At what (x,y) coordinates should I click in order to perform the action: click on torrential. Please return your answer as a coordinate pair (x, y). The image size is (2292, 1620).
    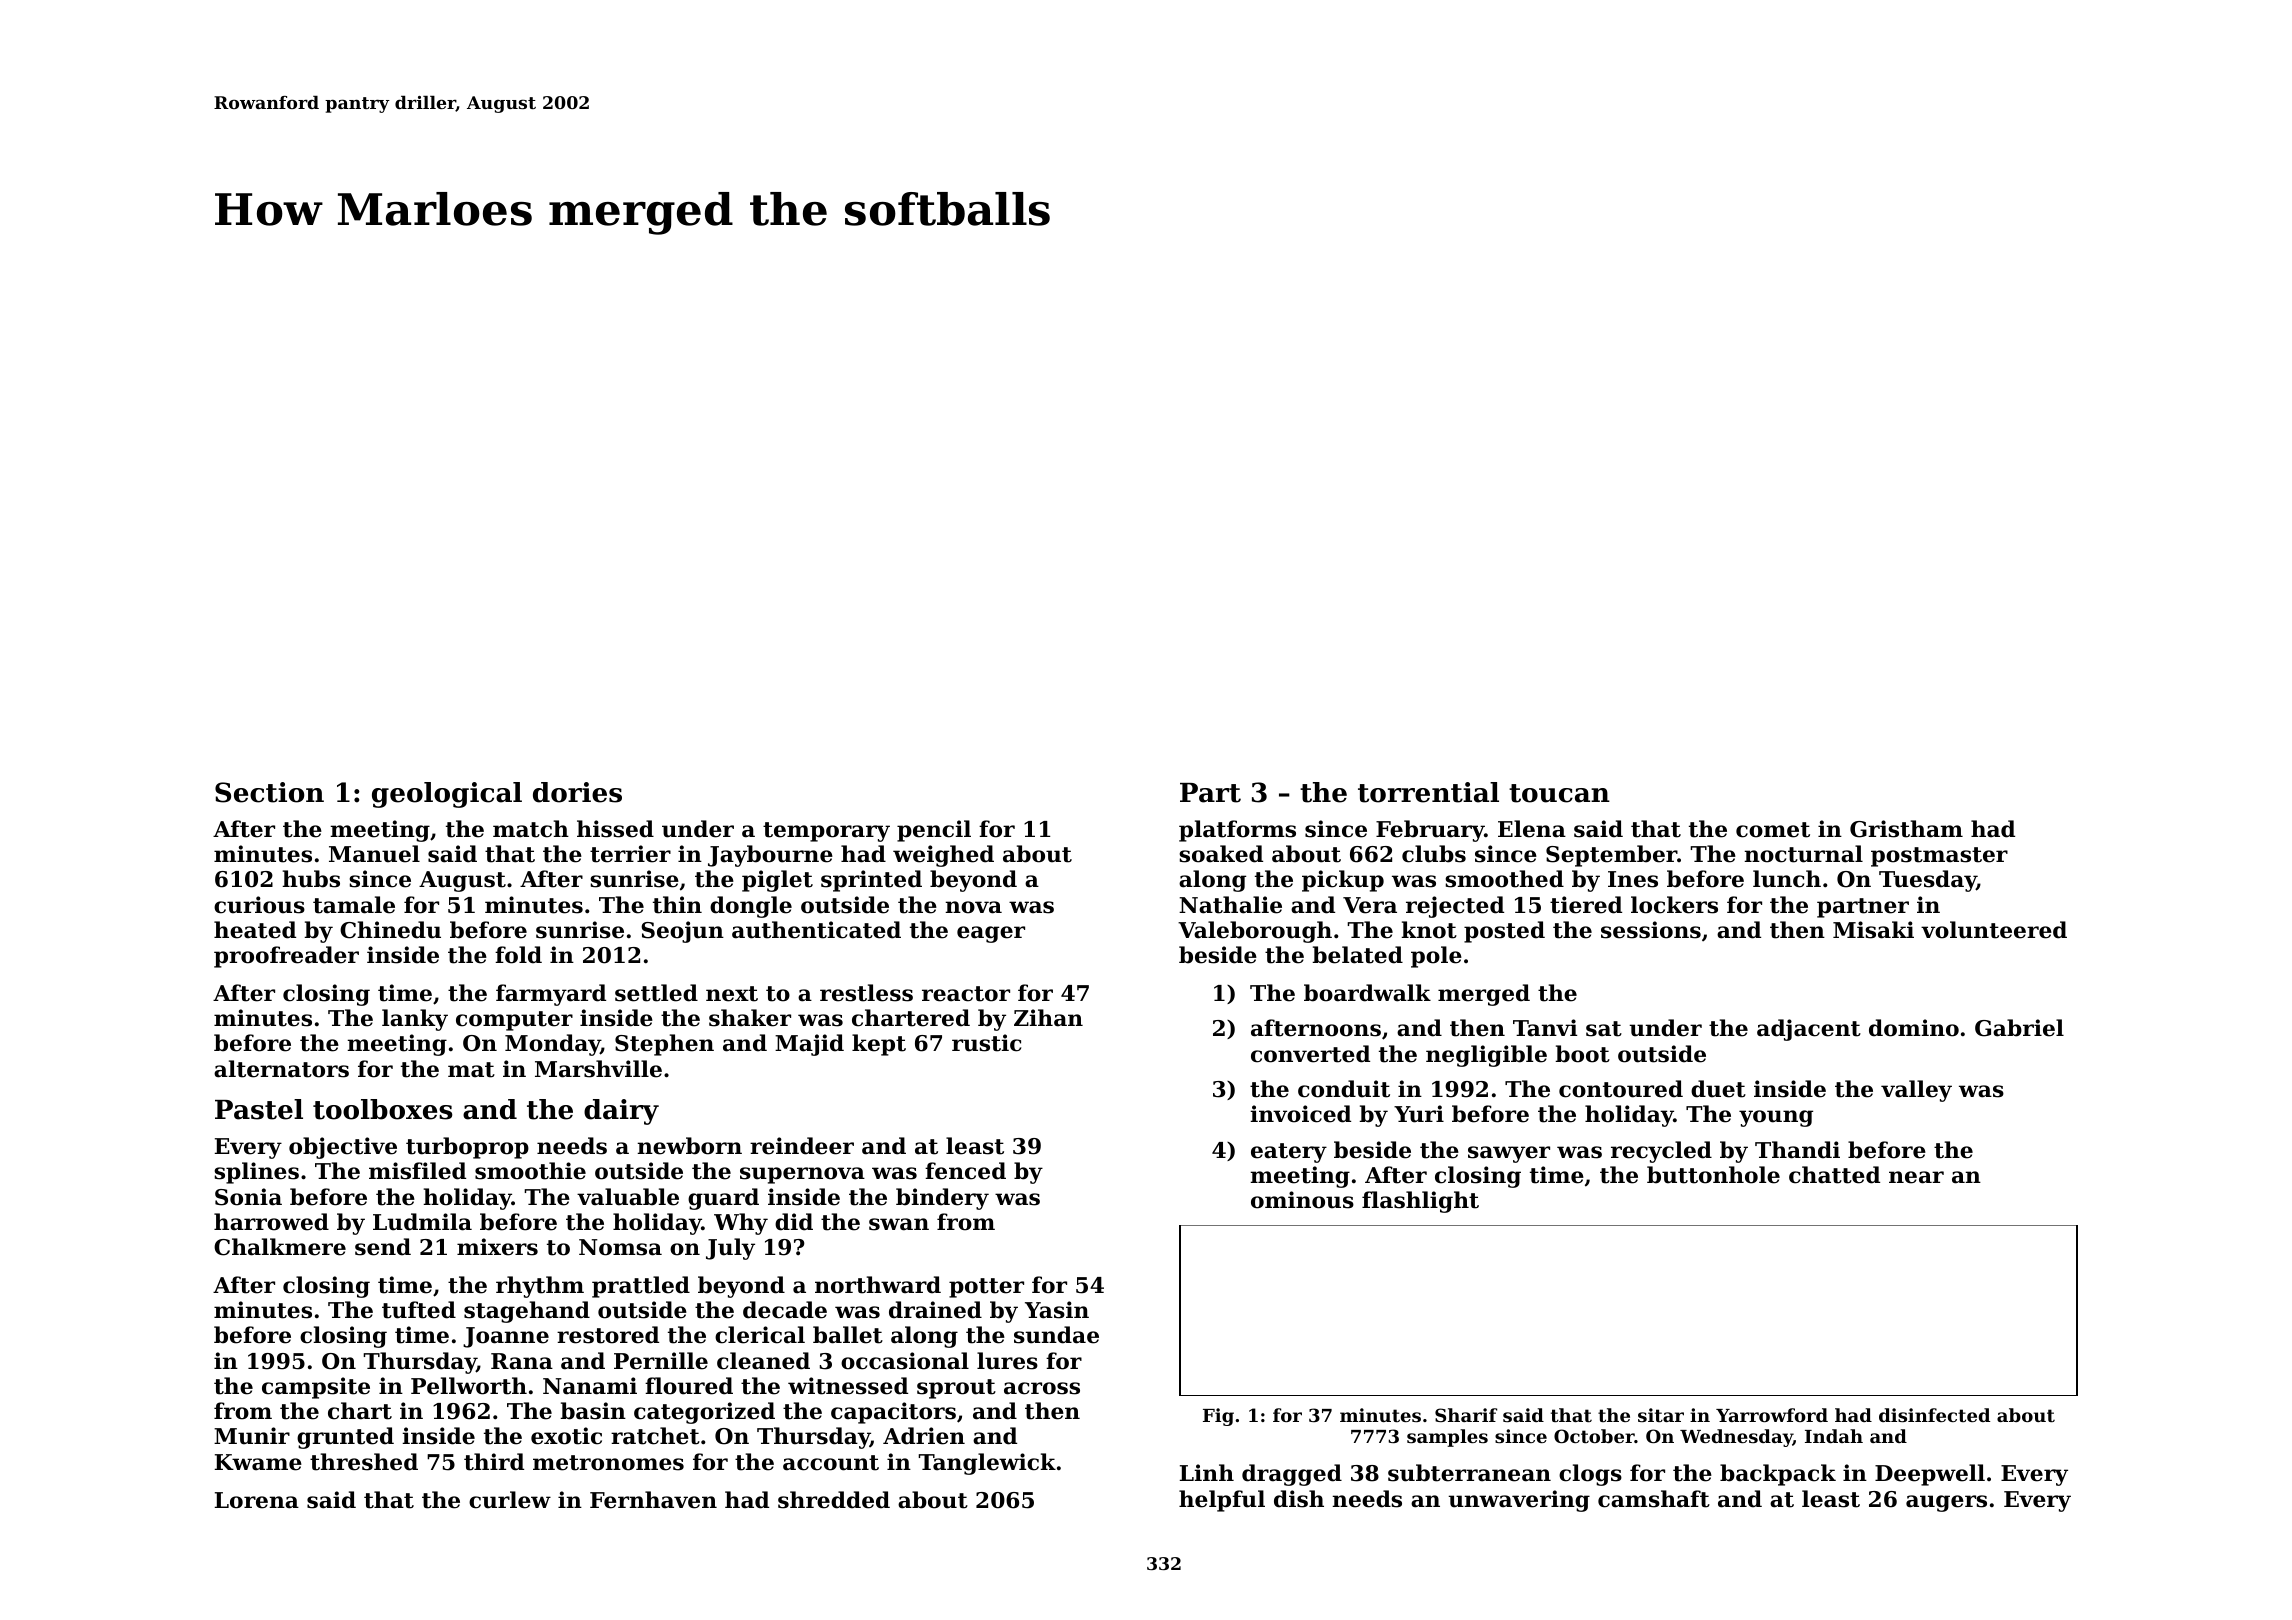
    Looking at the image, I should click on (1428, 792).
